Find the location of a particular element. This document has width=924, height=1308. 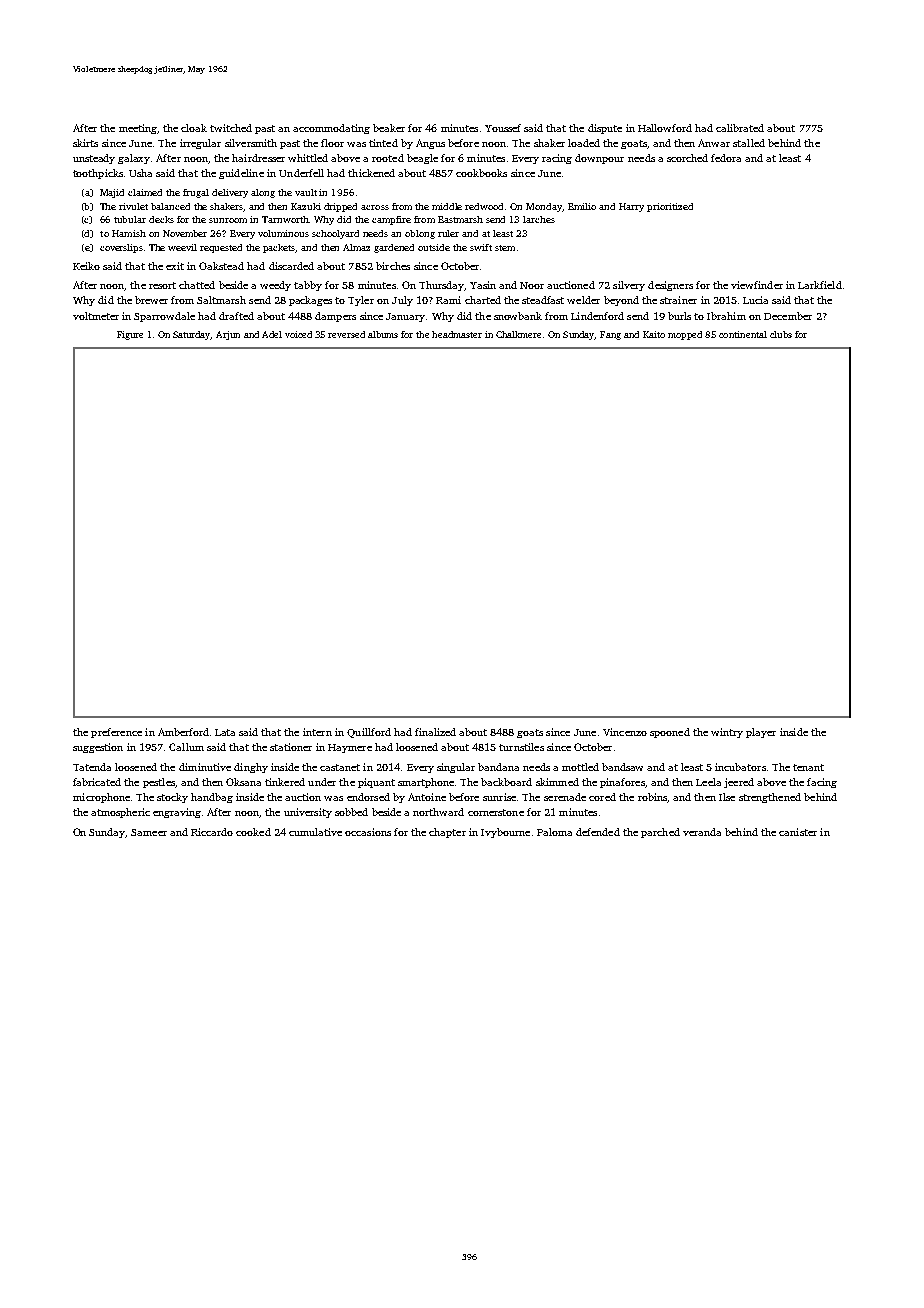

mopped is located at coordinates (685, 335).
